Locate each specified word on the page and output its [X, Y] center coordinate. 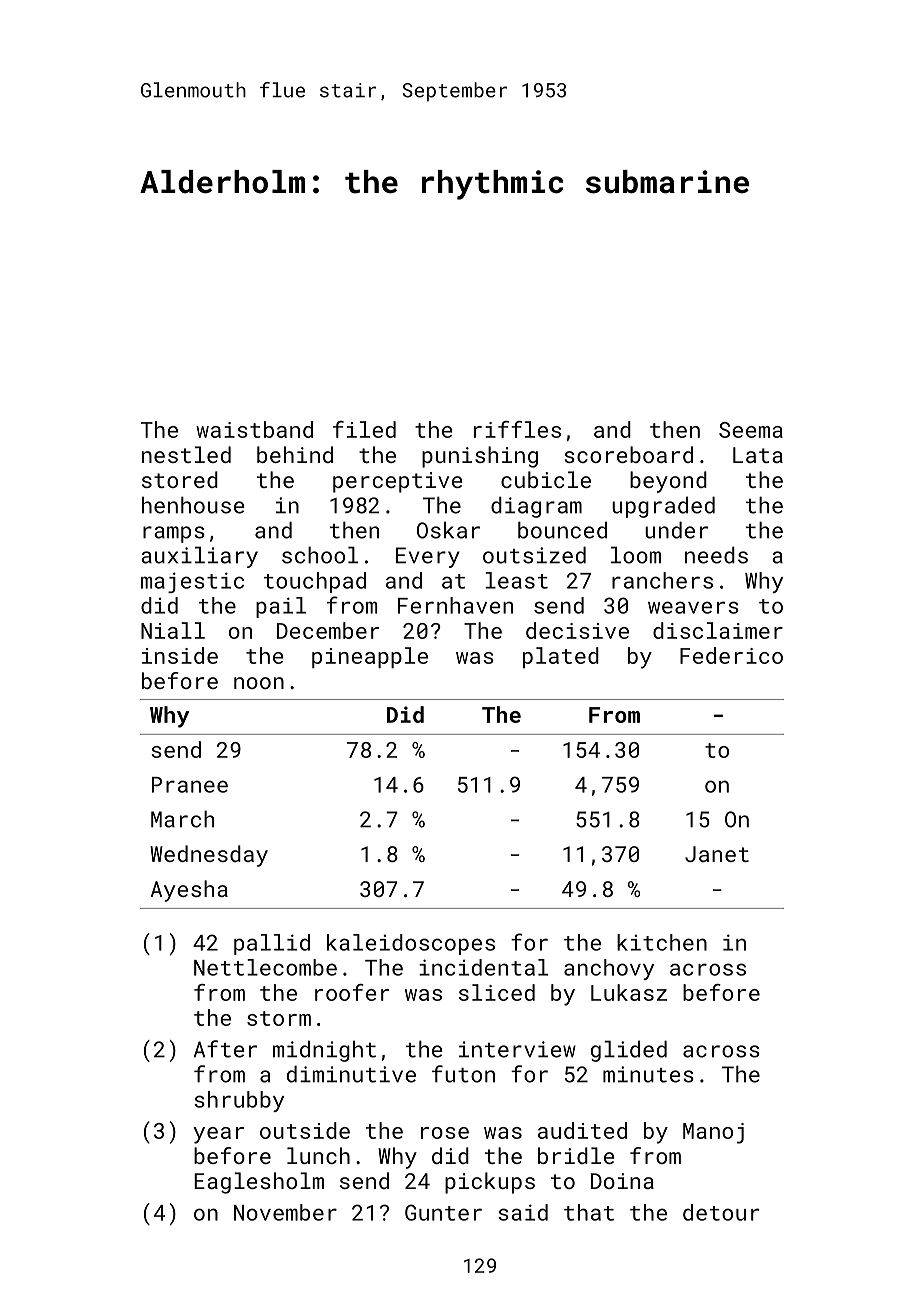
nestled [186, 454]
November [285, 1212]
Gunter [443, 1212]
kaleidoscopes [411, 944]
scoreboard [629, 454]
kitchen [662, 942]
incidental [483, 967]
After [225, 1049]
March [182, 819]
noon [259, 683]
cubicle [546, 479]
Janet [717, 854]
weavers [693, 607]
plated [561, 657]
